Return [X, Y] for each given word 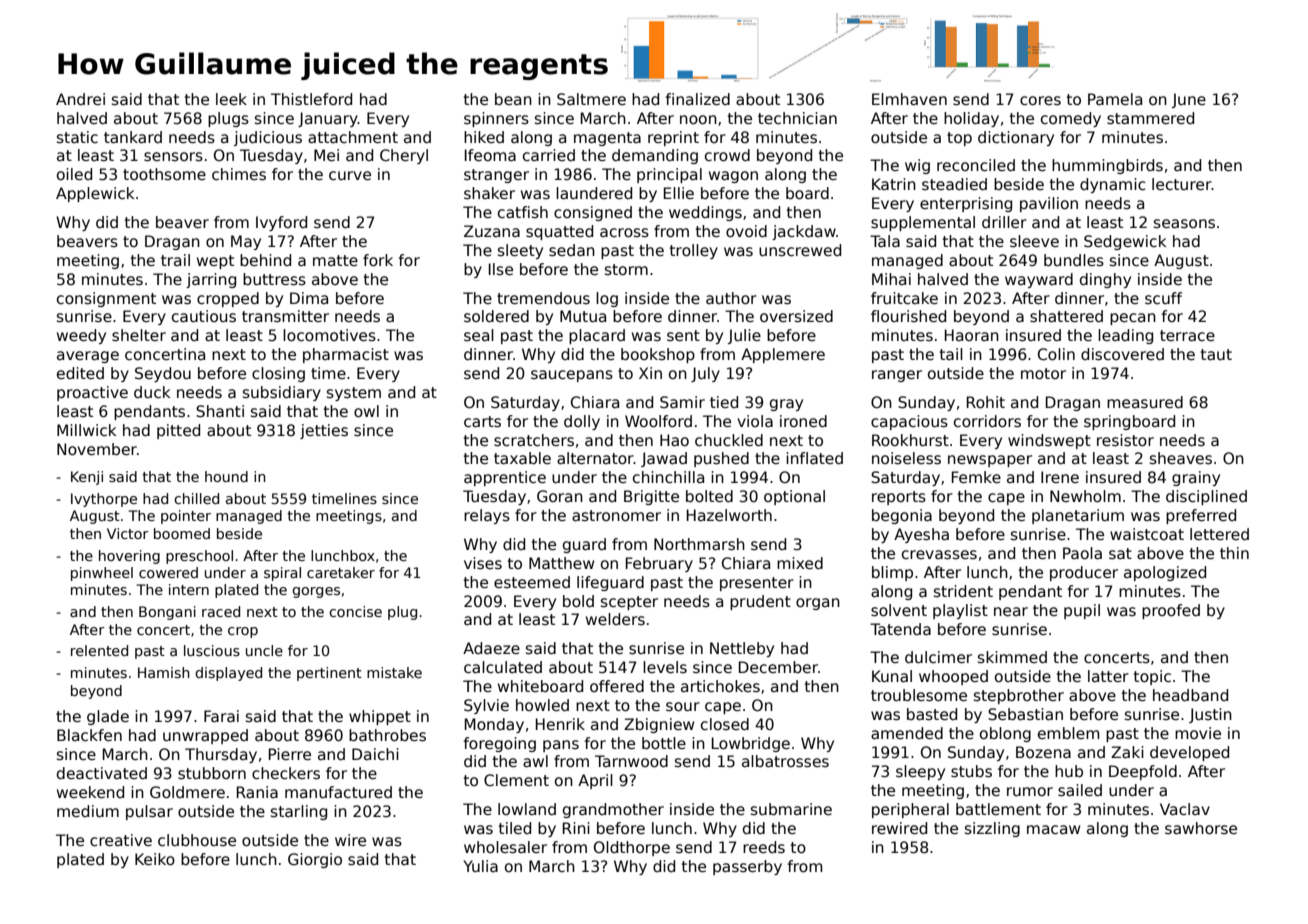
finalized [697, 99]
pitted [178, 431]
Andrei [80, 99]
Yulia [480, 866]
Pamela [1115, 99]
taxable [522, 458]
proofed [1171, 611]
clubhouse [197, 840]
